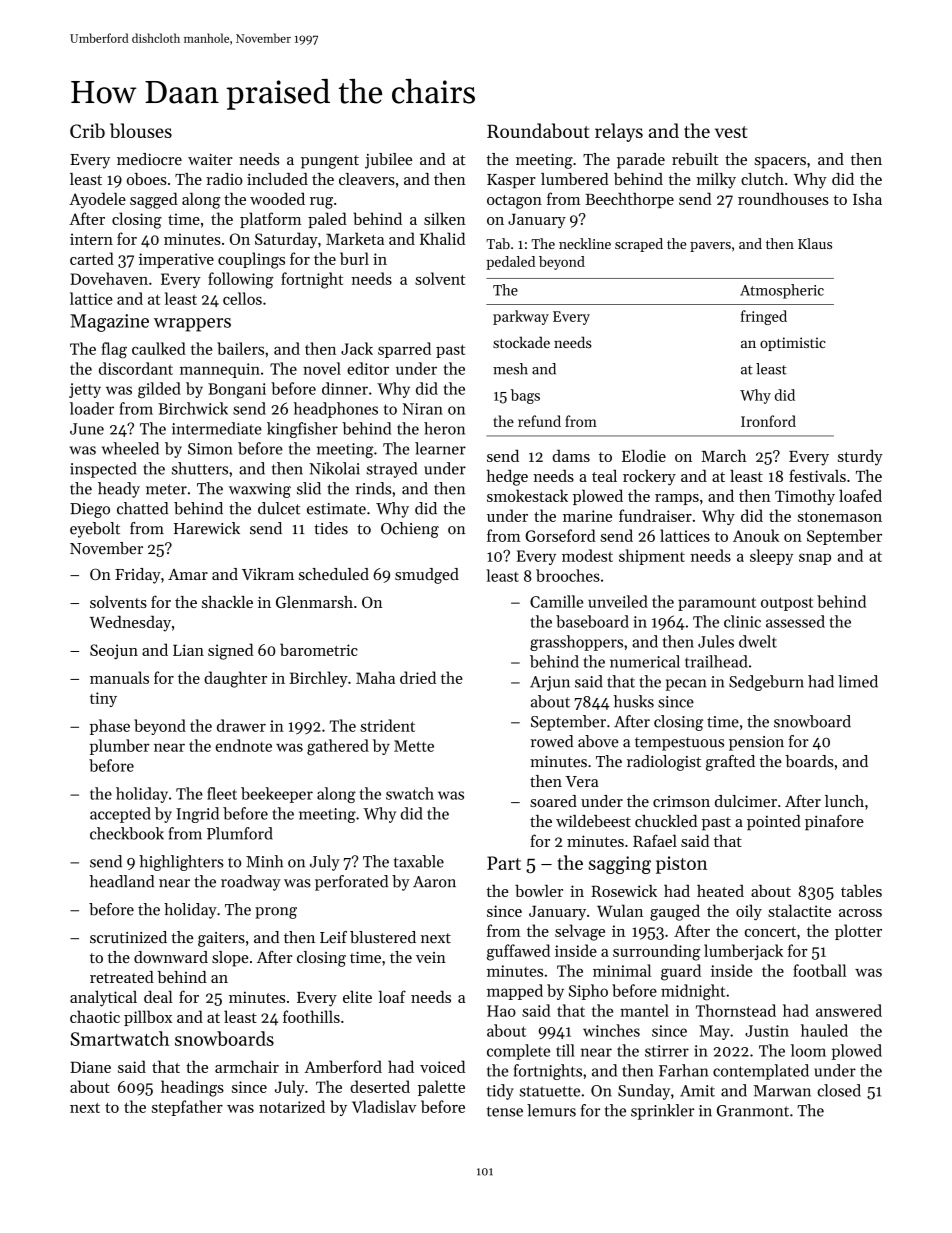 Image resolution: width=952 pixels, height=1233 pixels. What do you see at coordinates (383, 937) in the screenshot?
I see `blustered` at bounding box center [383, 937].
